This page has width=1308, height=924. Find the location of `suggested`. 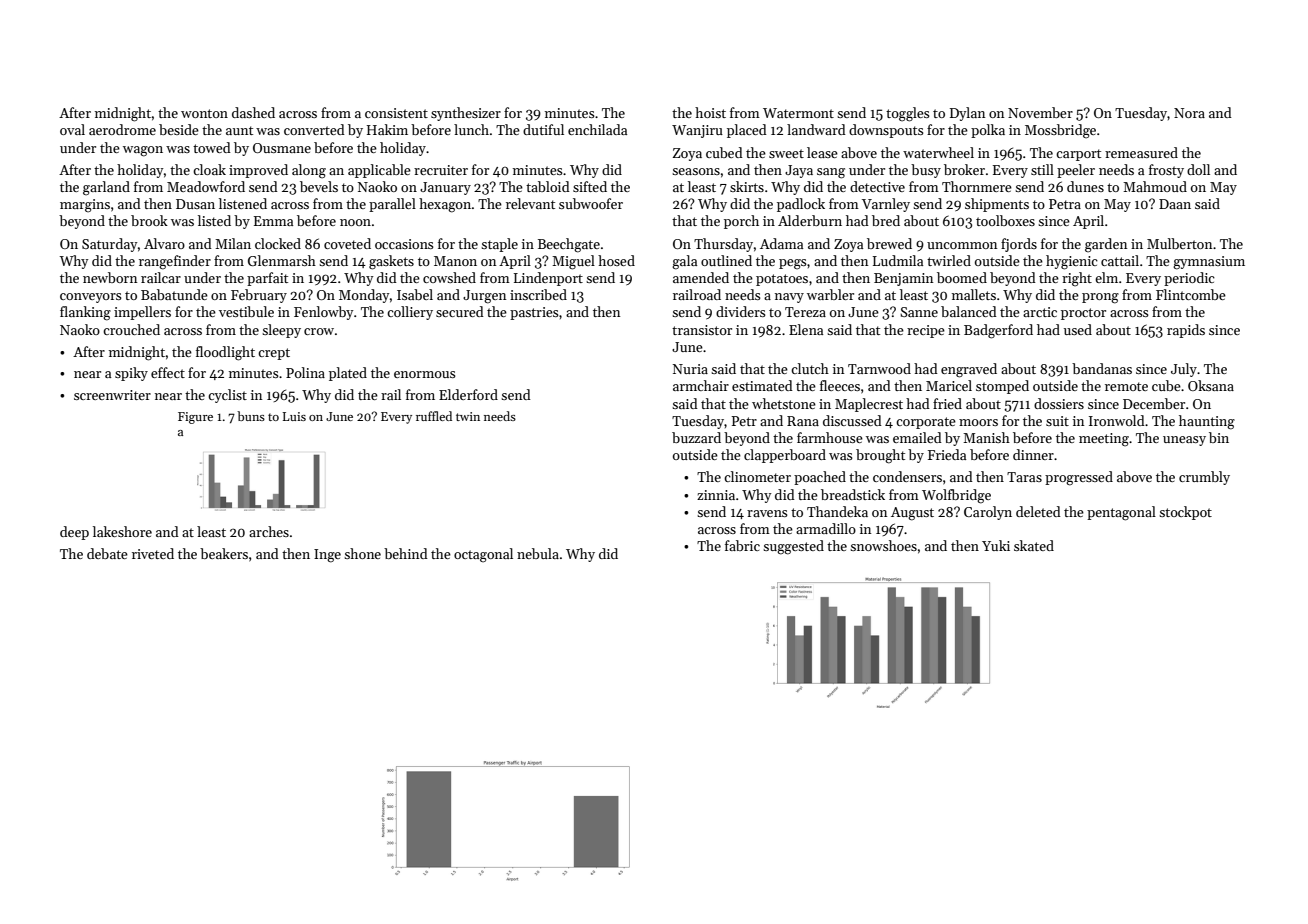

suggested is located at coordinates (793, 547).
